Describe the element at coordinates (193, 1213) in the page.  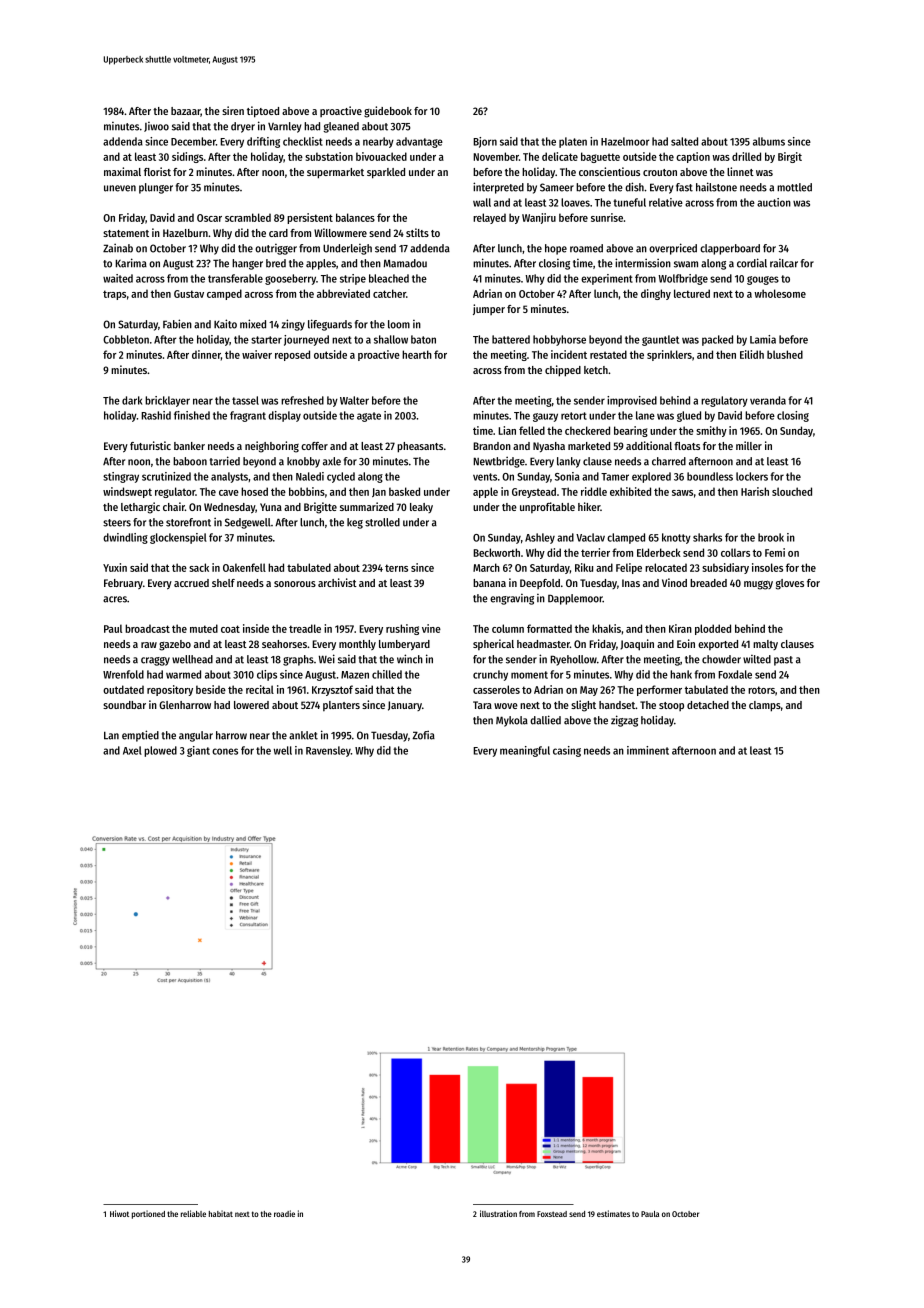
I see `reliable` at that location.
